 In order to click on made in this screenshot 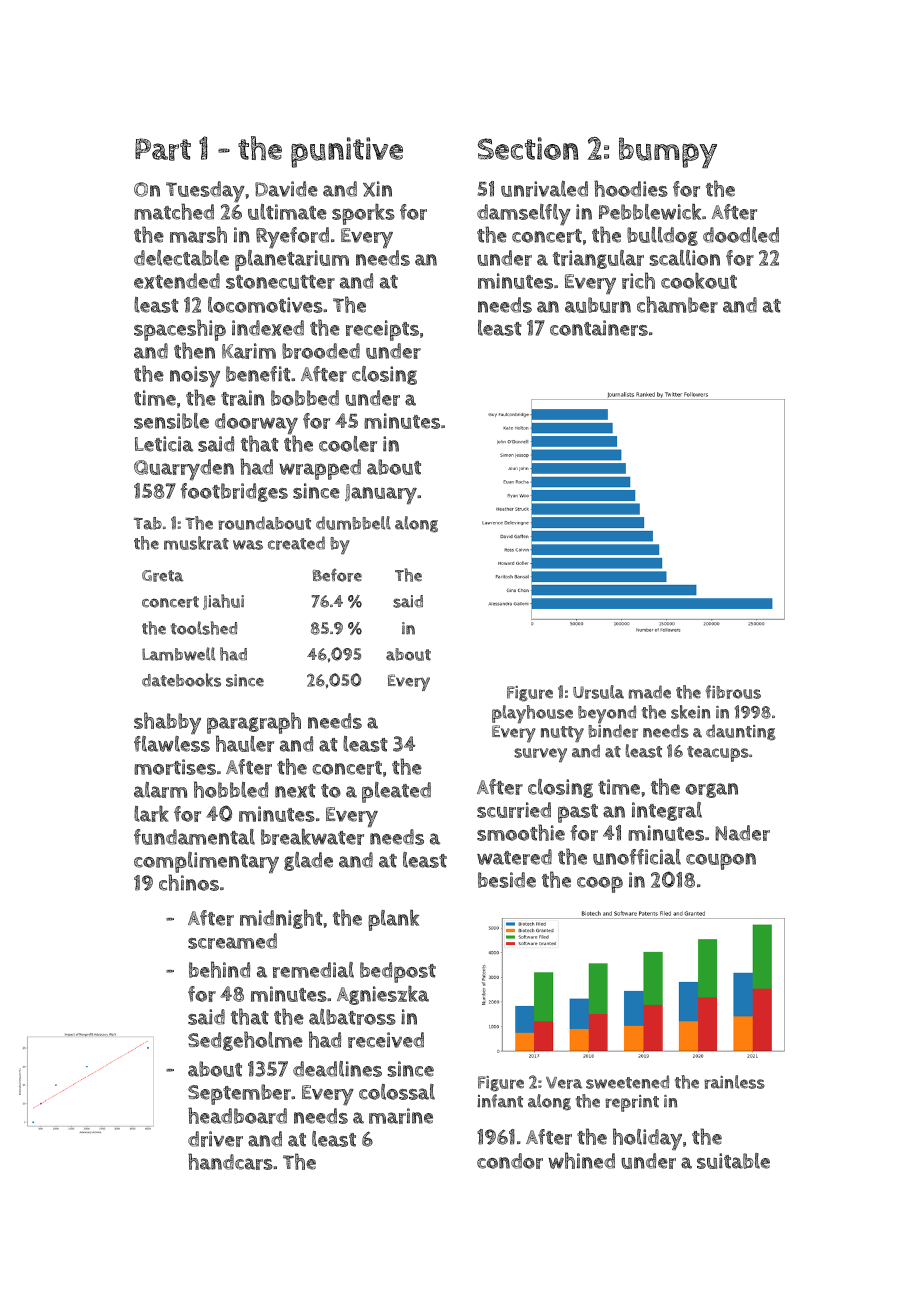, I will do `click(650, 692)`.
